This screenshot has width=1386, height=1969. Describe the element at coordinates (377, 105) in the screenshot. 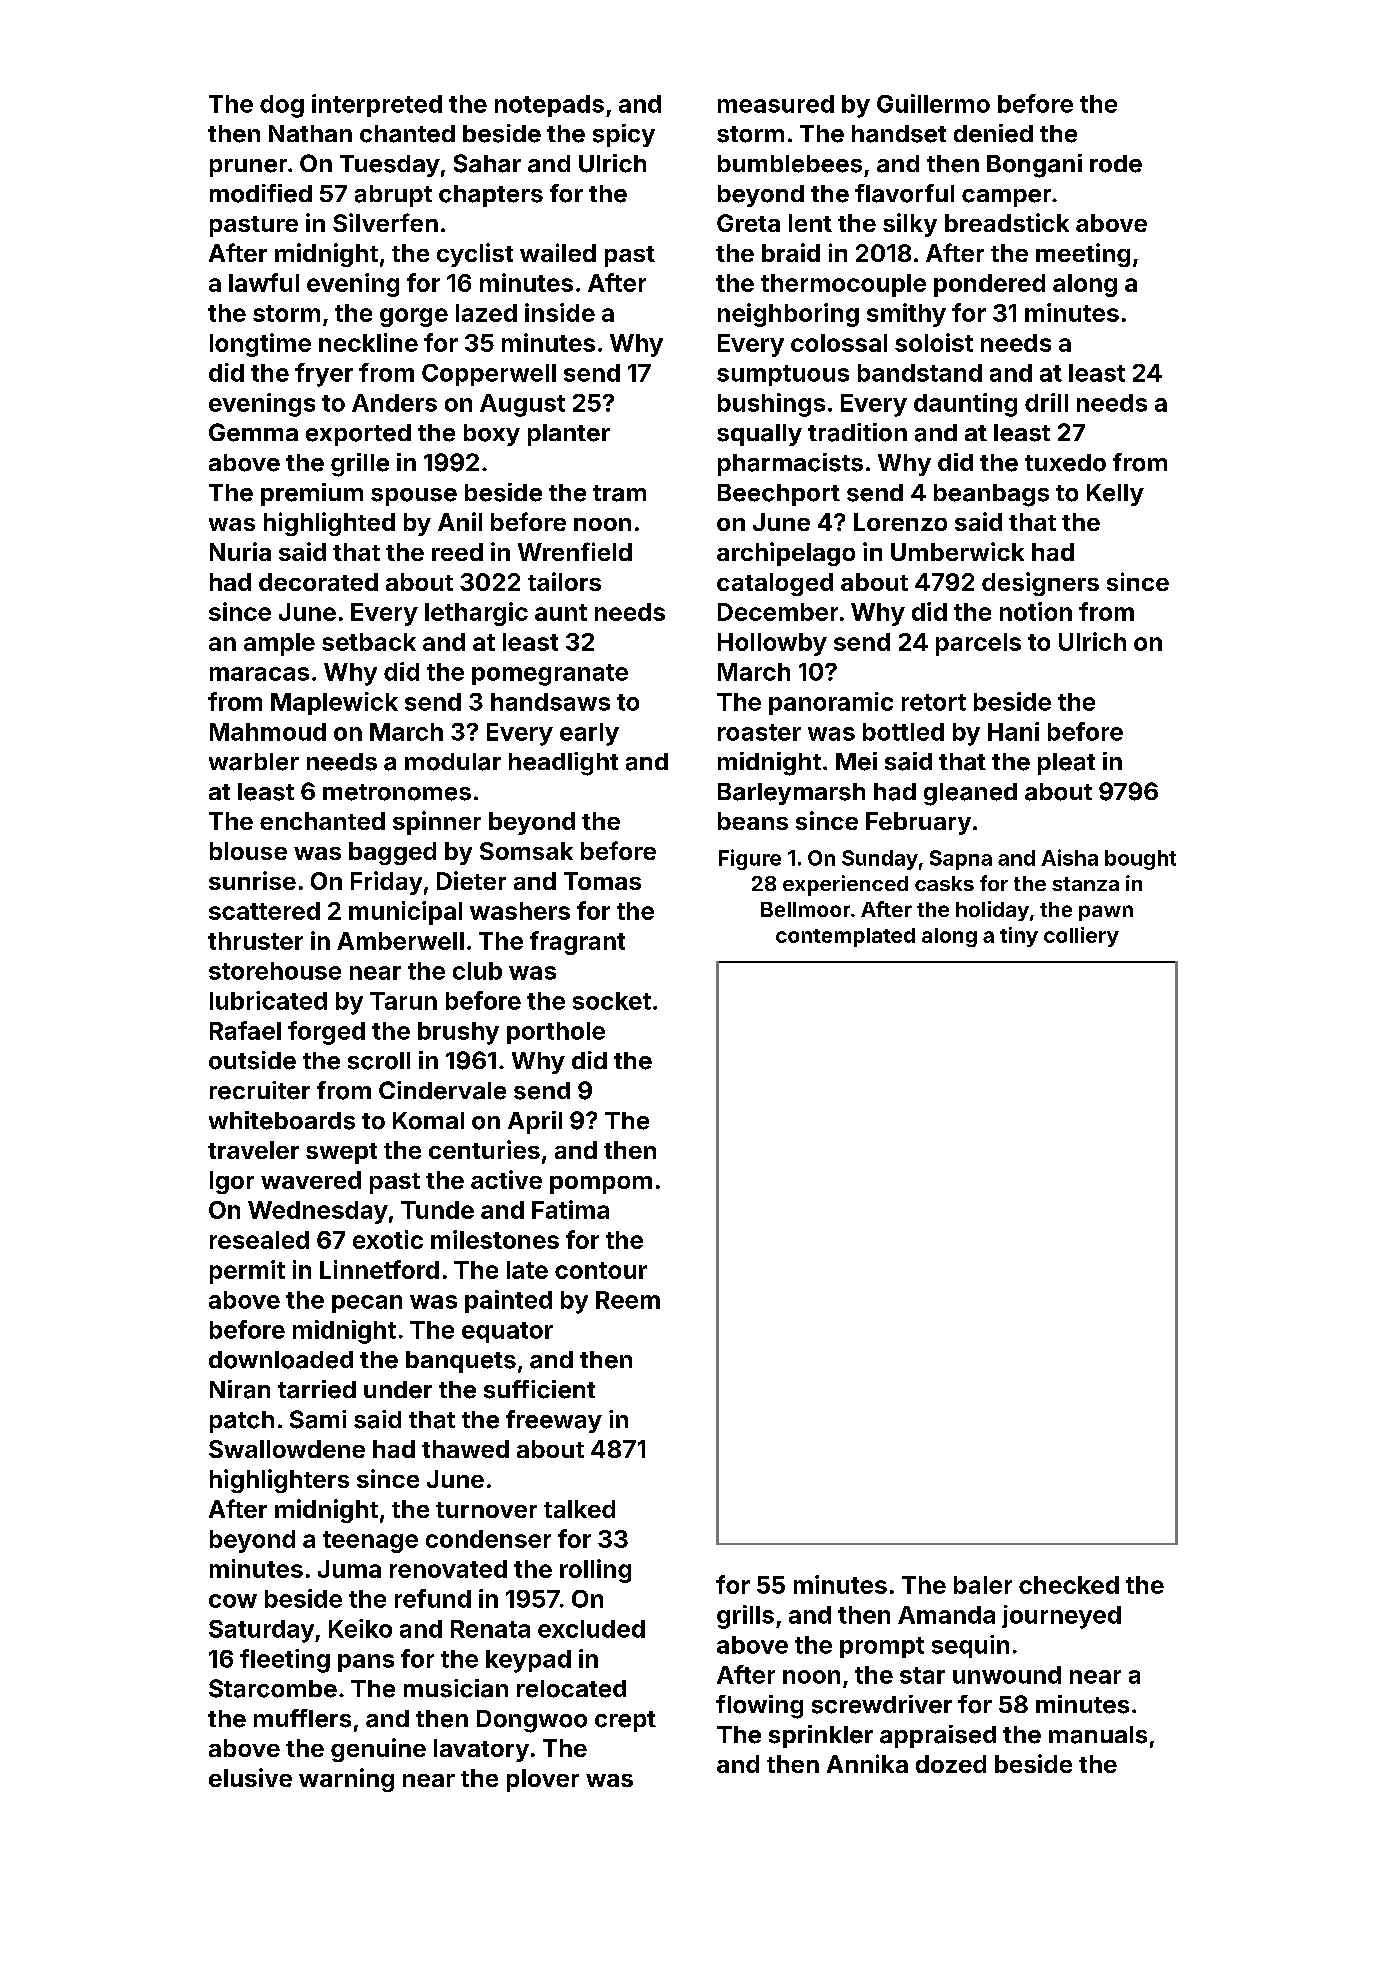

I see `interpreted` at that location.
